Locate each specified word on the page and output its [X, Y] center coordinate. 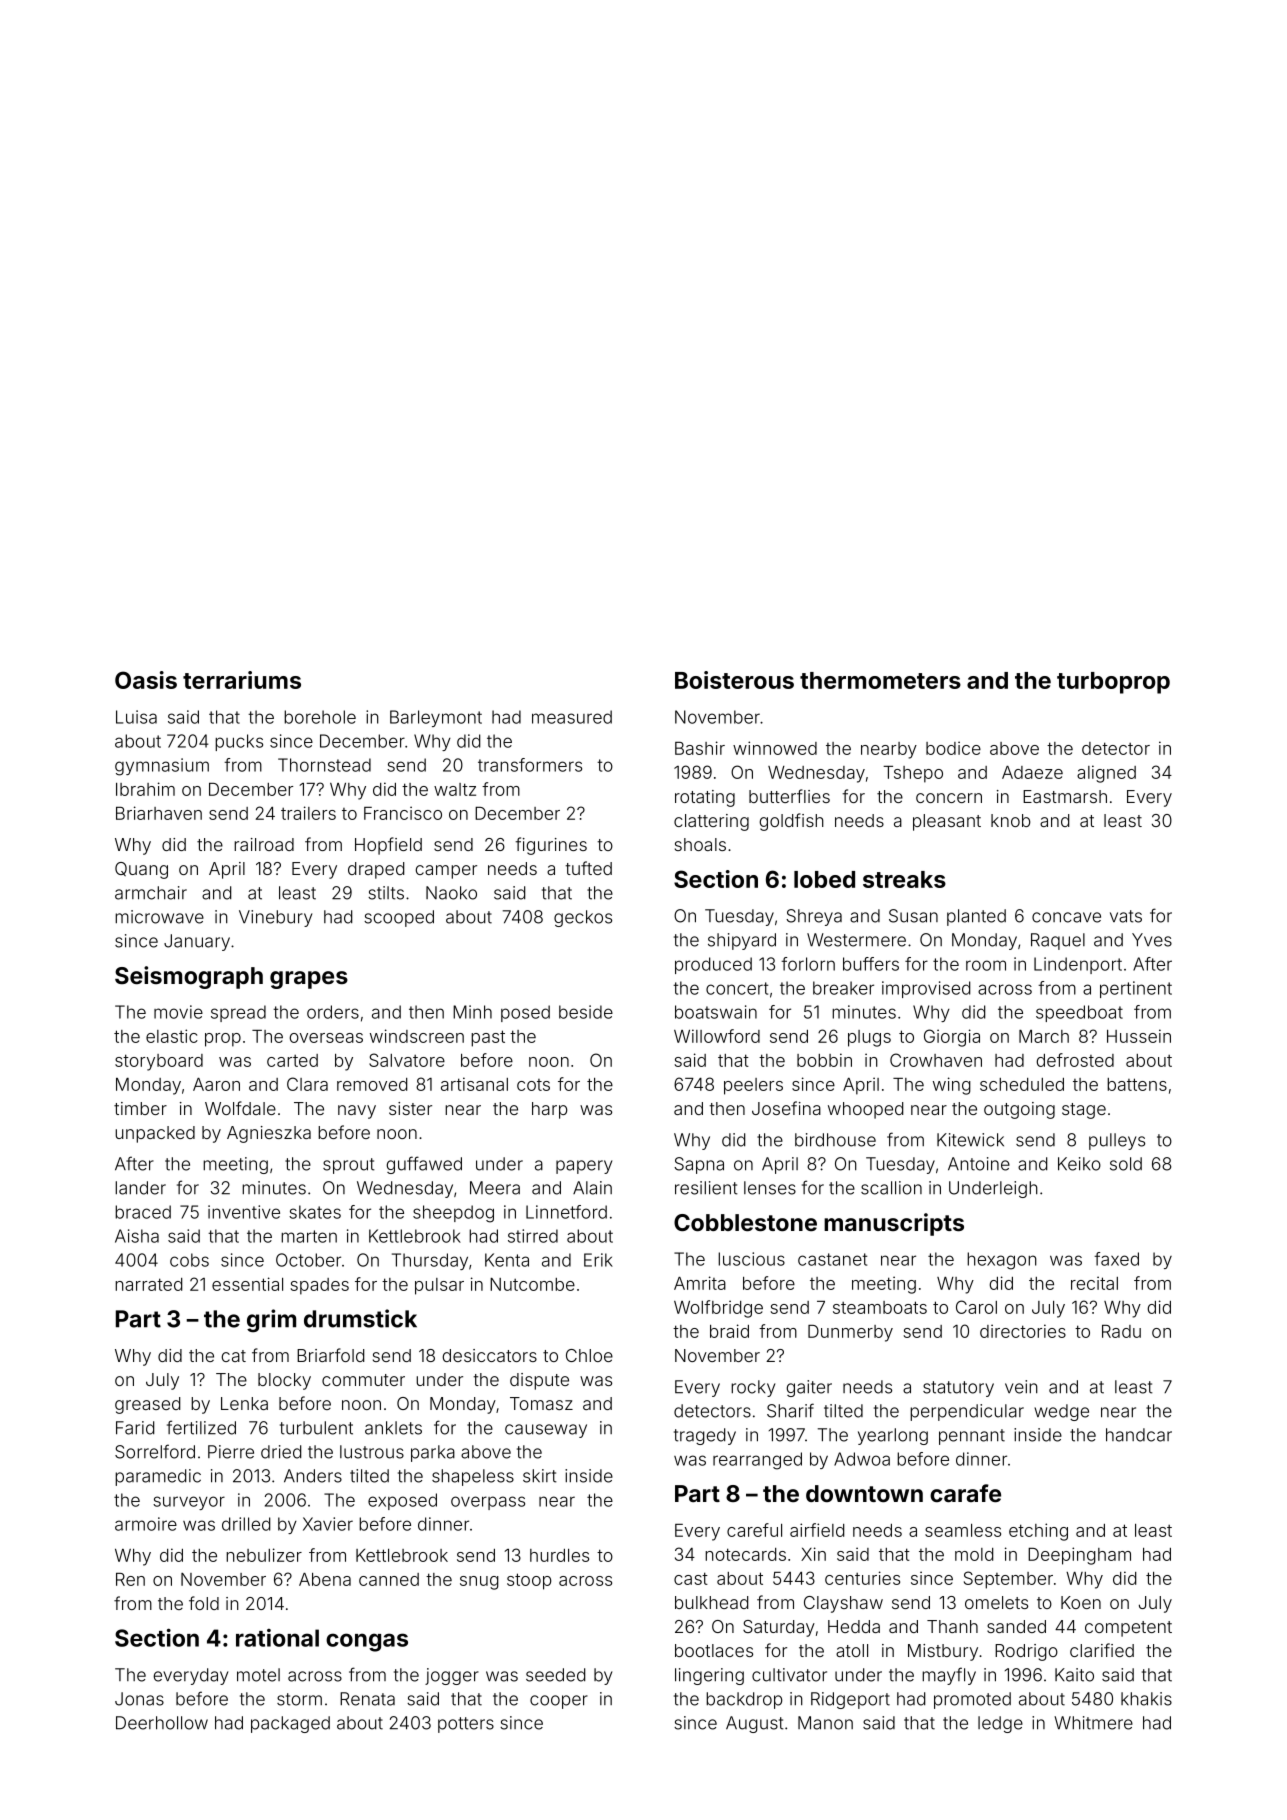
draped [376, 870]
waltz [455, 789]
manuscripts [894, 1224]
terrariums [242, 680]
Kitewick [970, 1140]
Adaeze [1032, 772]
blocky [284, 1381]
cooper [559, 1702]
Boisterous [734, 680]
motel [258, 1675]
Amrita [700, 1283]
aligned [1106, 774]
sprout [349, 1166]
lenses [770, 1188]
